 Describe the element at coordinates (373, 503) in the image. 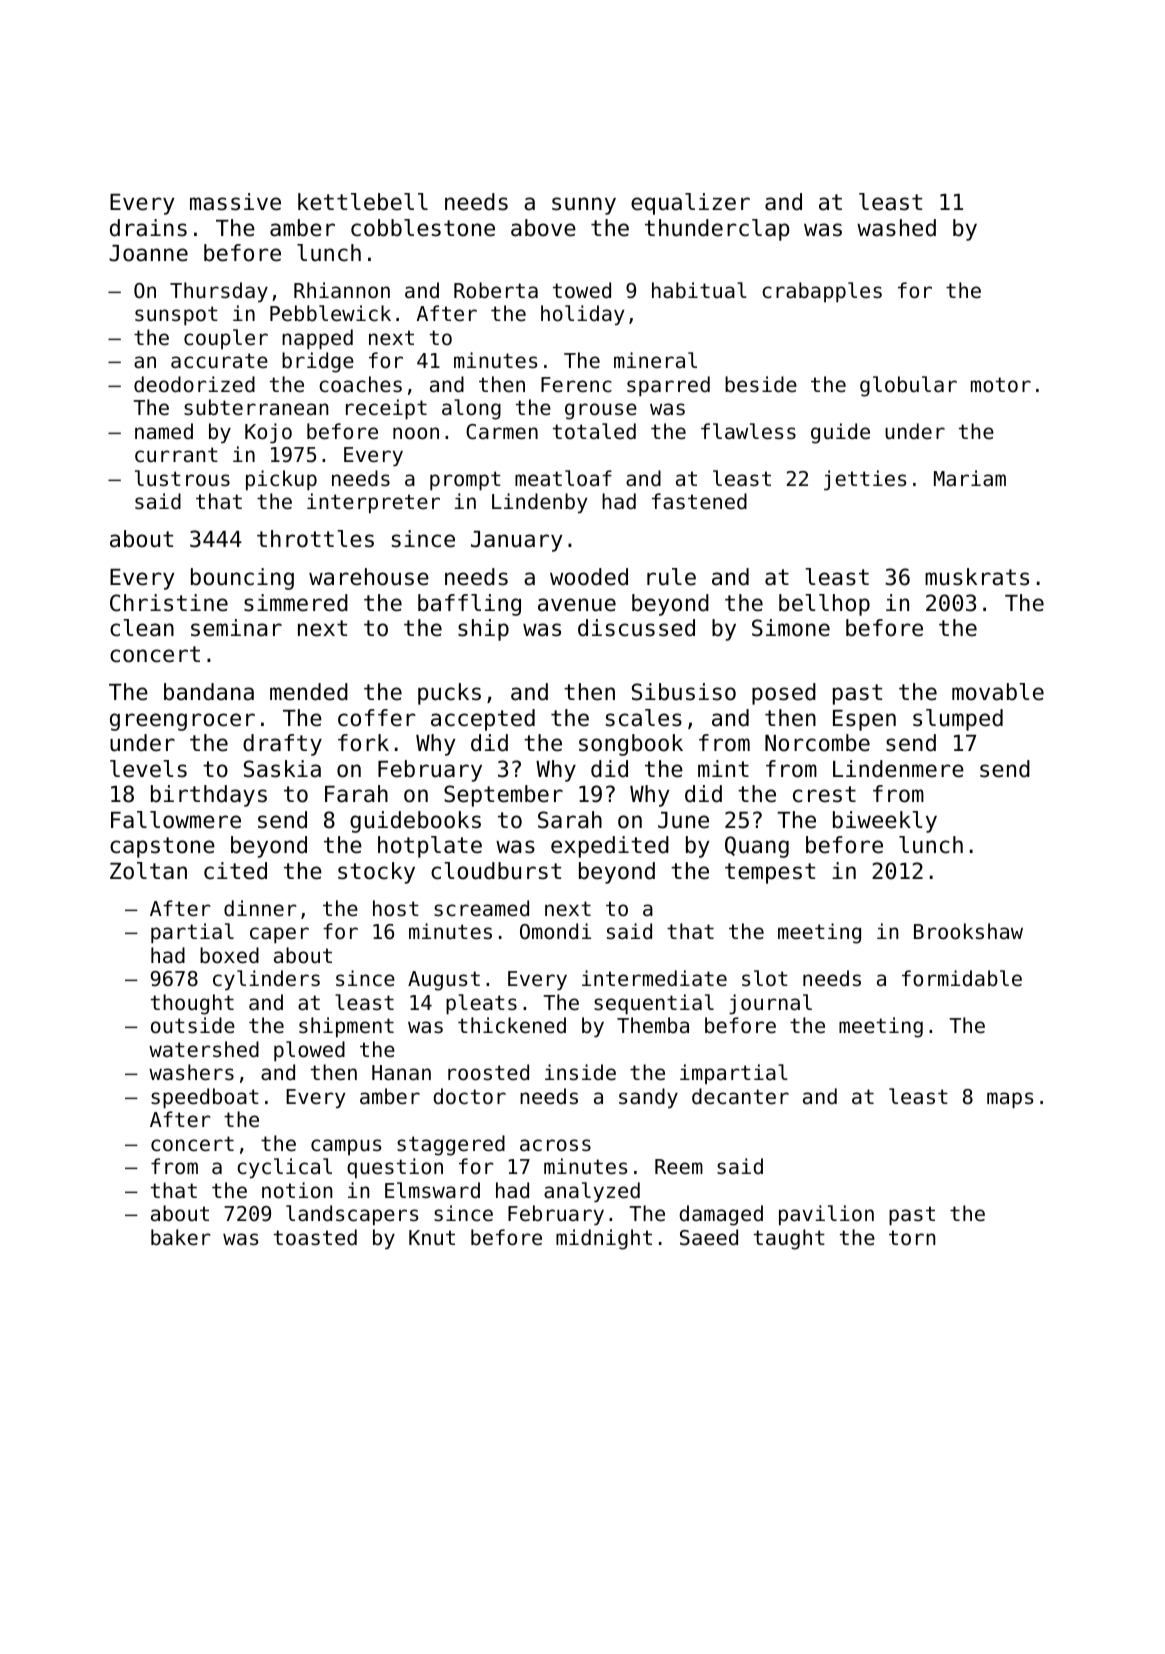

I see `interpreter` at that location.
